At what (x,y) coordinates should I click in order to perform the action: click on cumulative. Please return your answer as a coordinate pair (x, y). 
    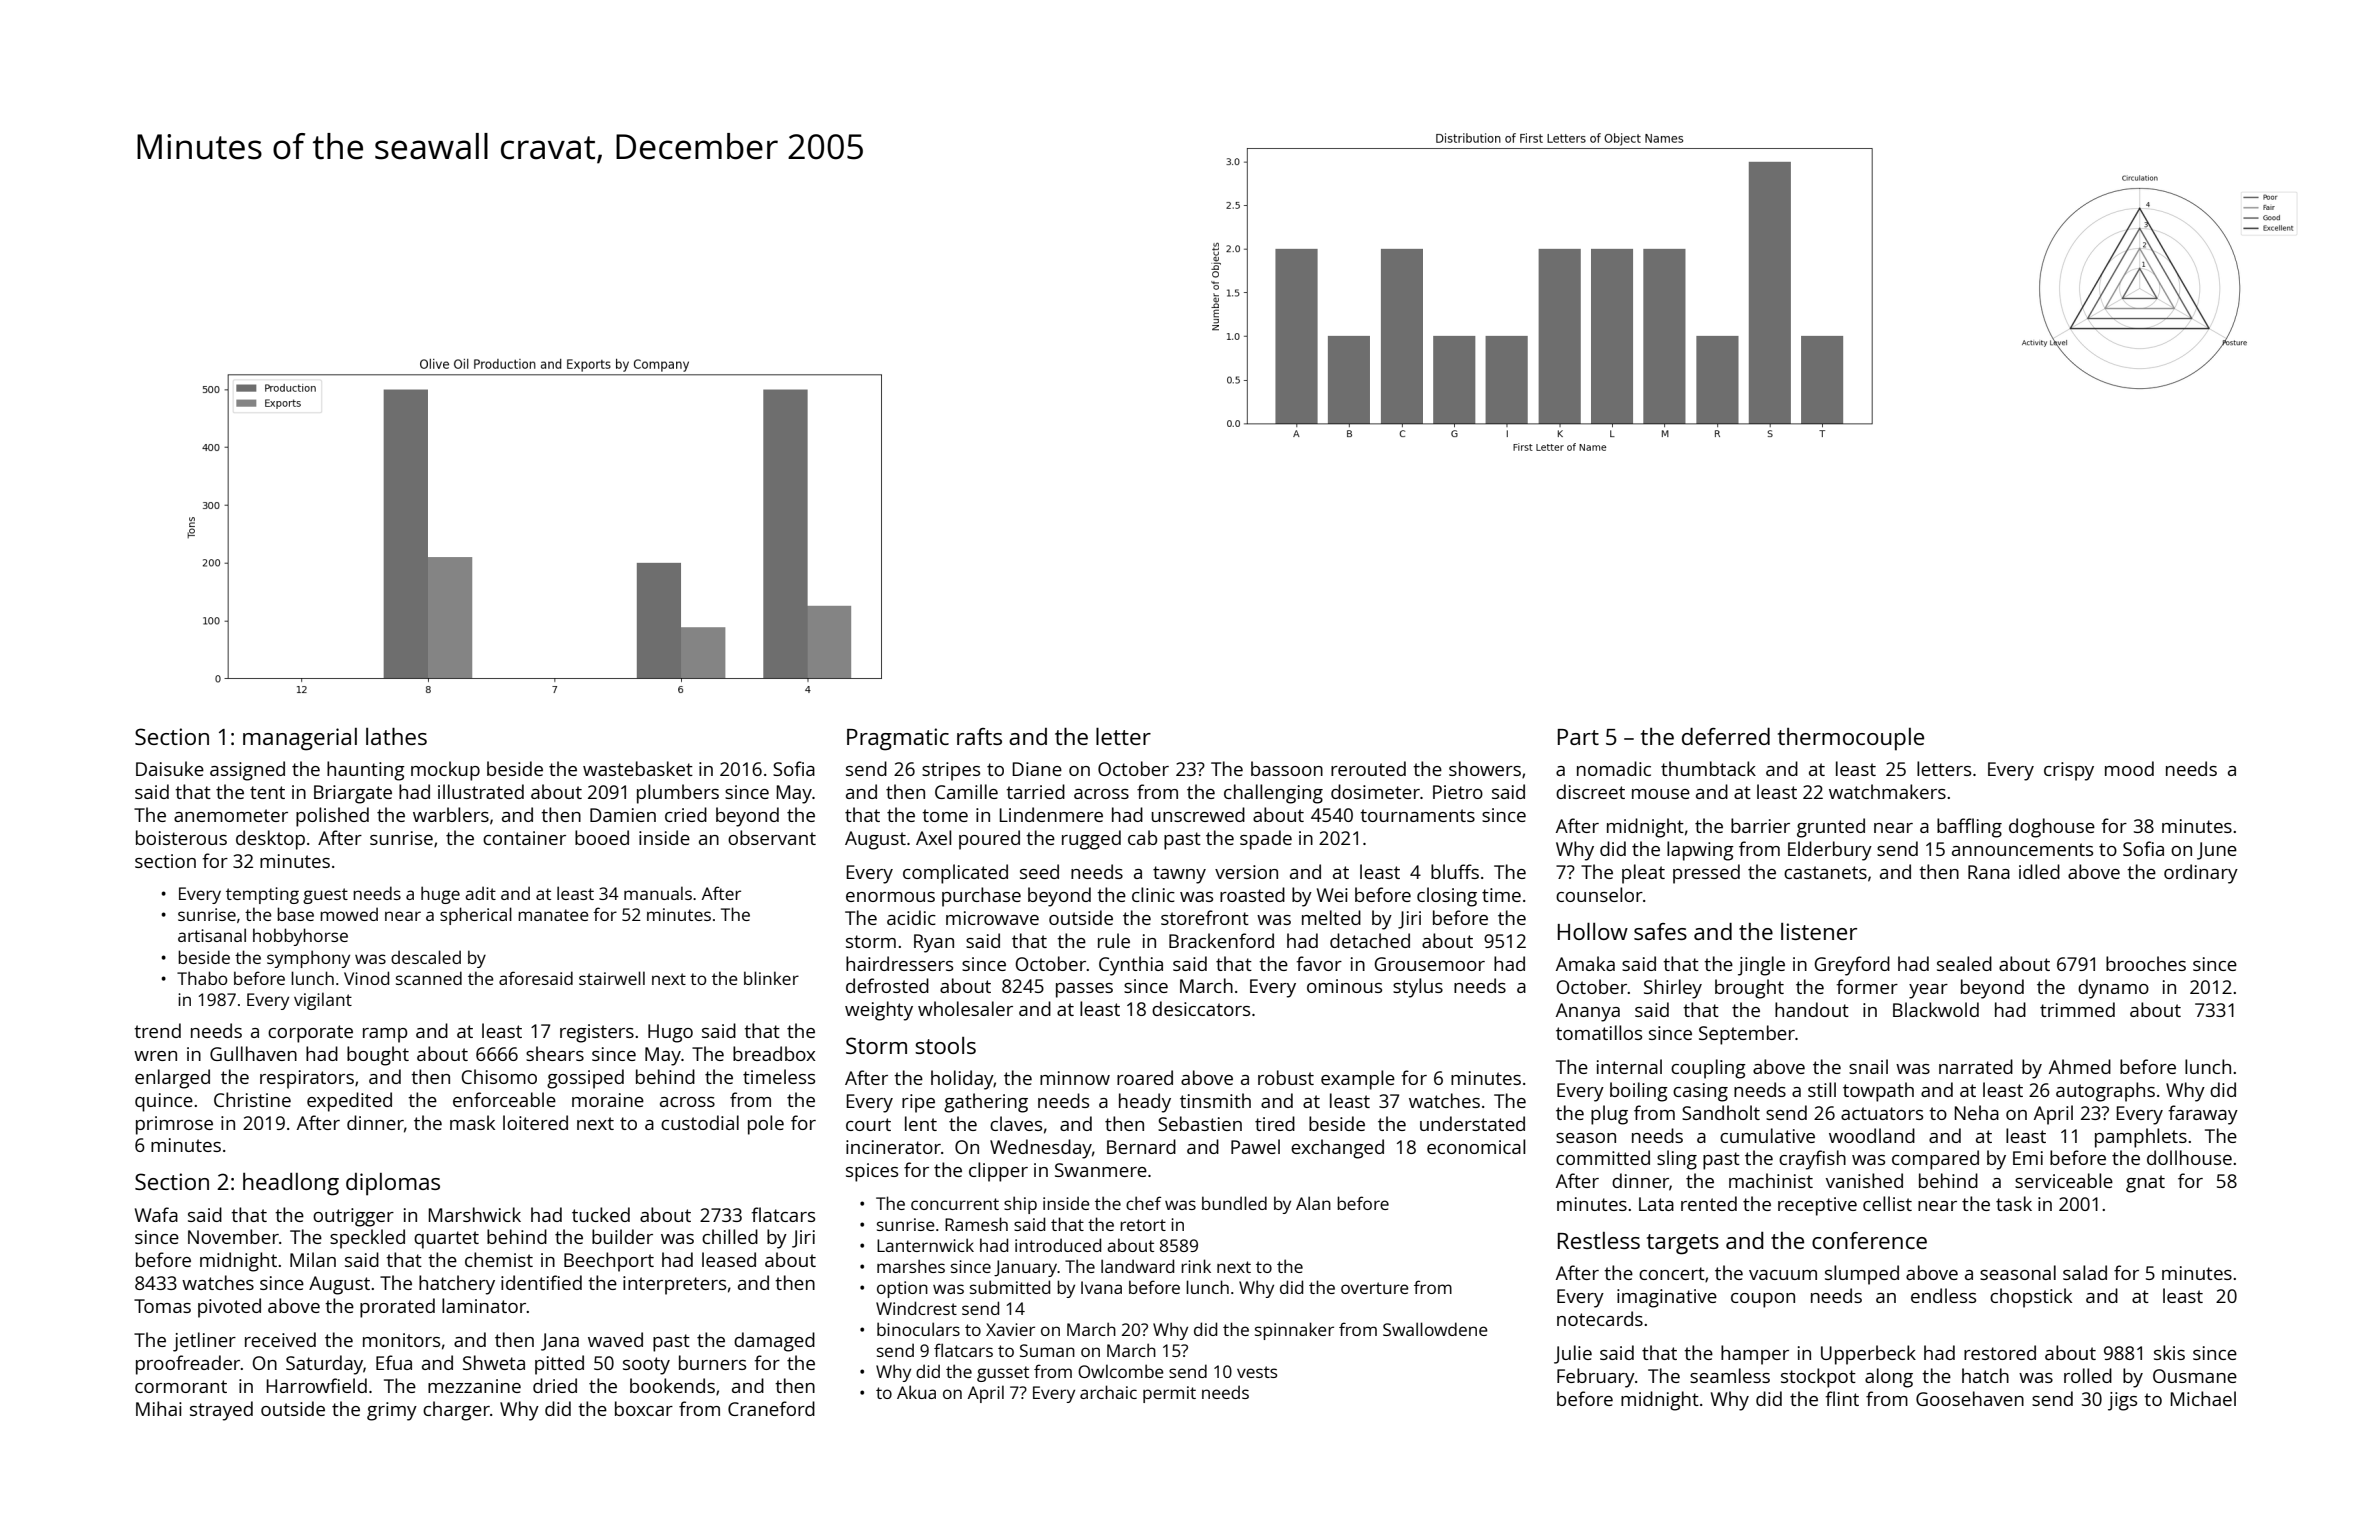
    Looking at the image, I should click on (1767, 1135).
